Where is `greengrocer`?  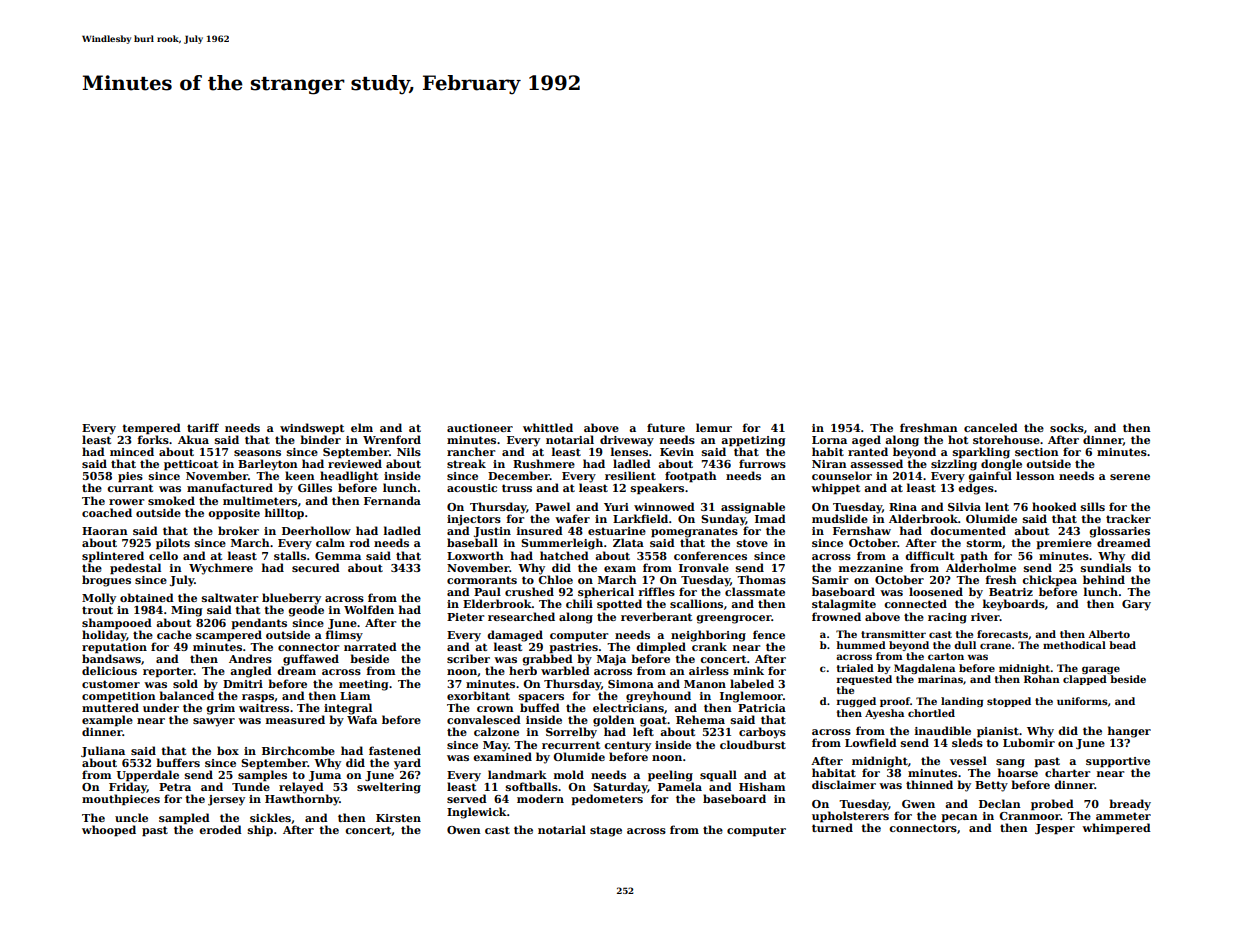 greengrocer is located at coordinates (733, 619).
